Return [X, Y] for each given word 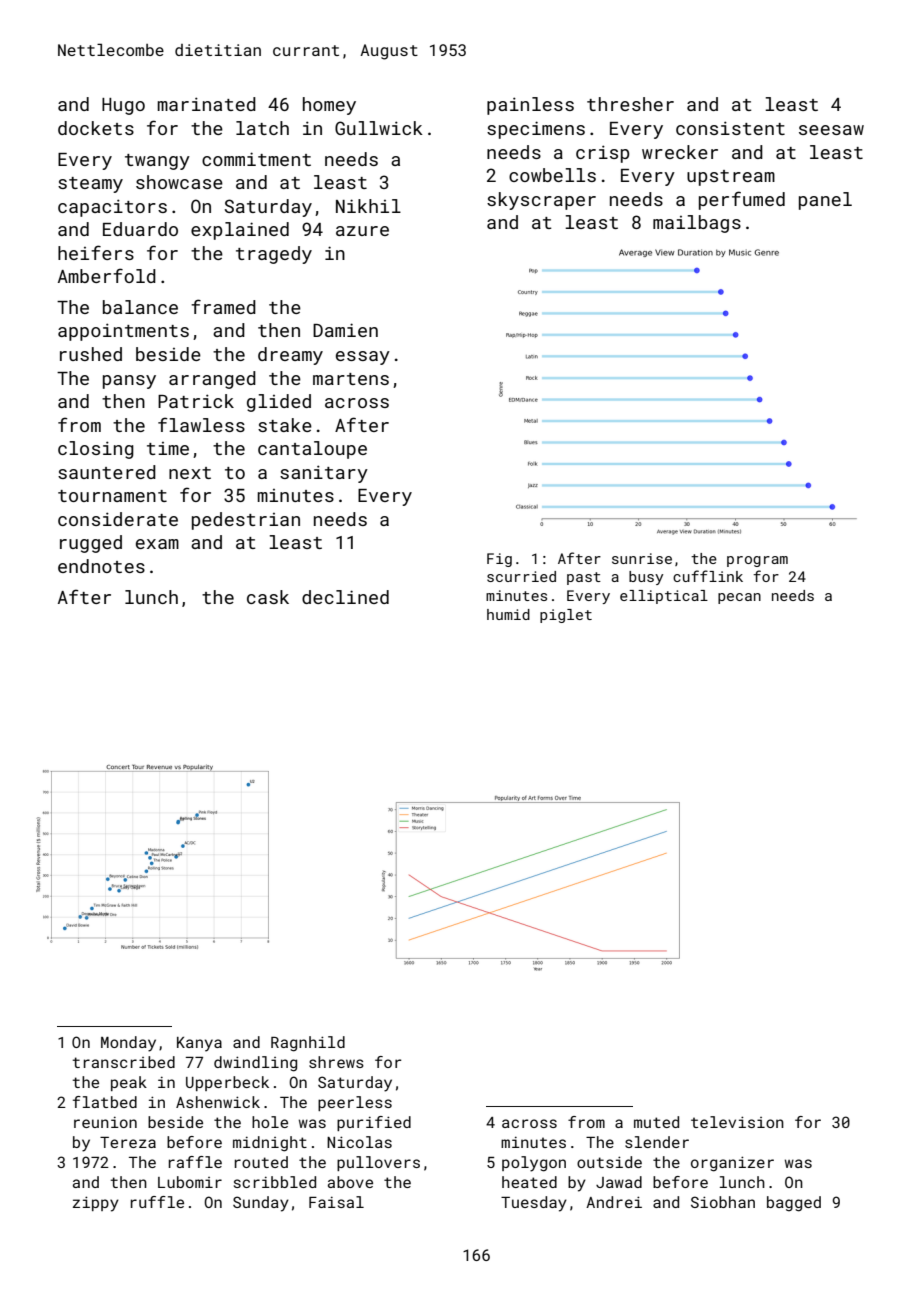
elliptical [664, 597]
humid [508, 614]
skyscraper [541, 201]
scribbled [275, 1182]
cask [268, 597]
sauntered [107, 472]
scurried [521, 576]
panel [825, 201]
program [757, 561]
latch [262, 128]
